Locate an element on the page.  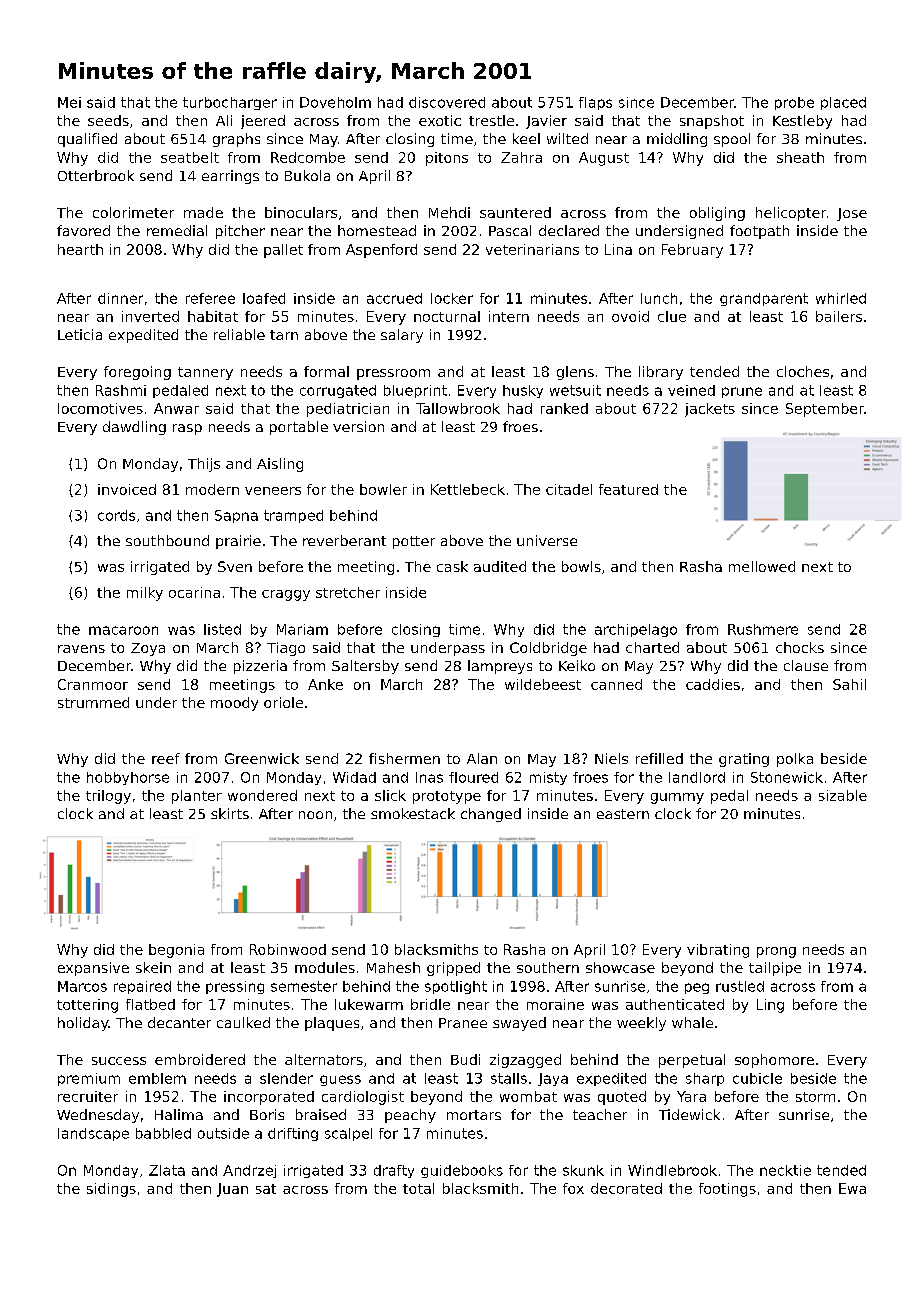
library is located at coordinates (661, 373).
